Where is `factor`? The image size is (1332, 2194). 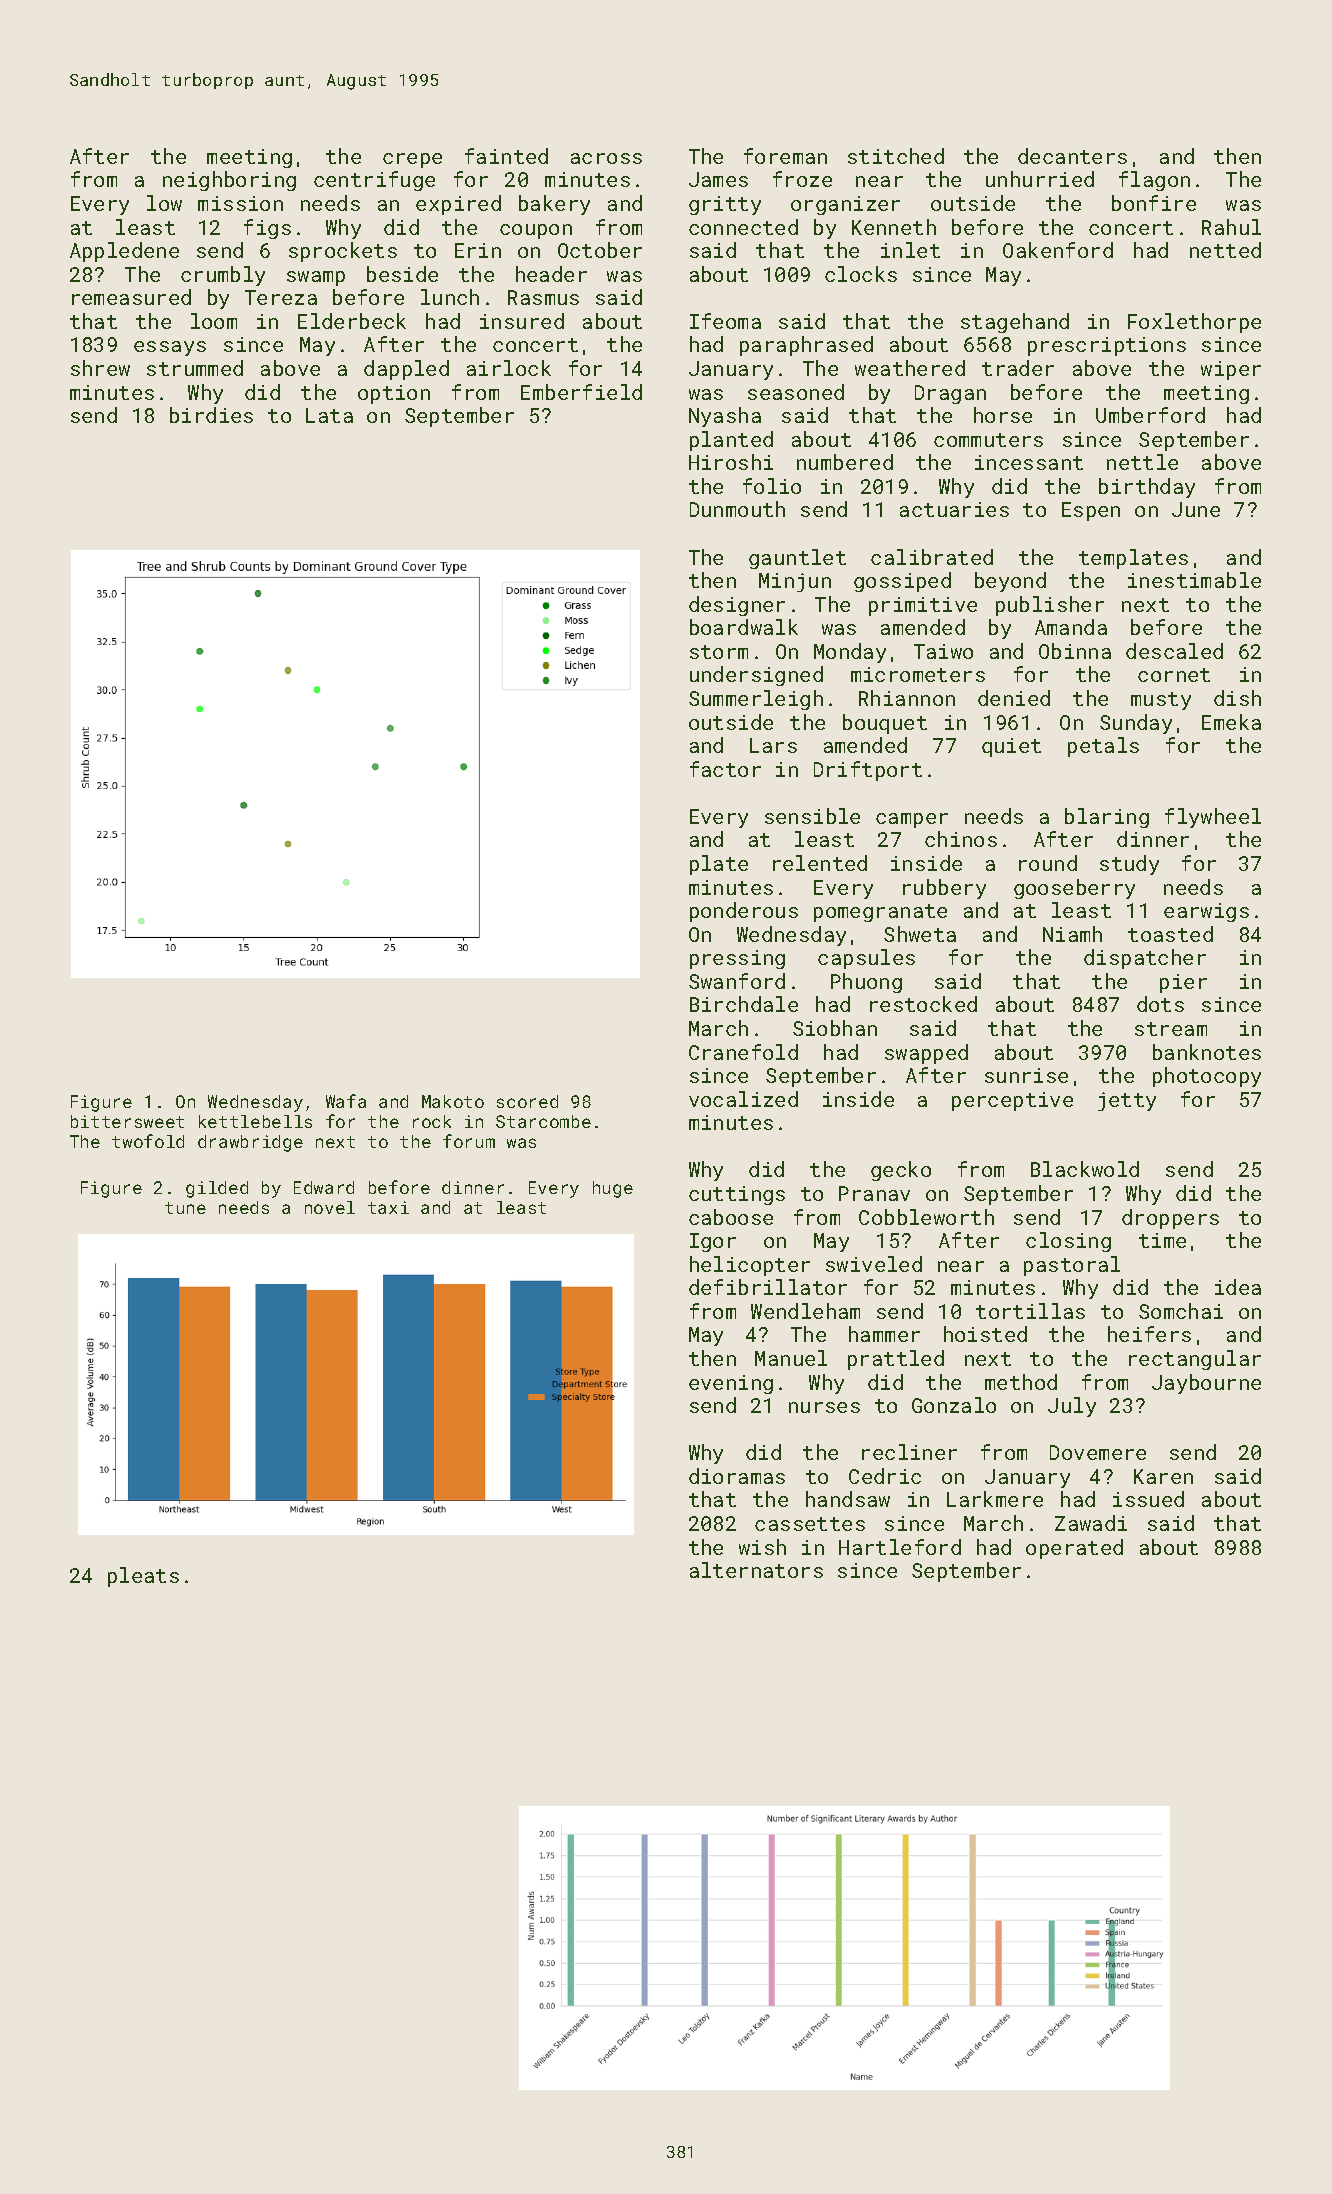
factor is located at coordinates (725, 769).
